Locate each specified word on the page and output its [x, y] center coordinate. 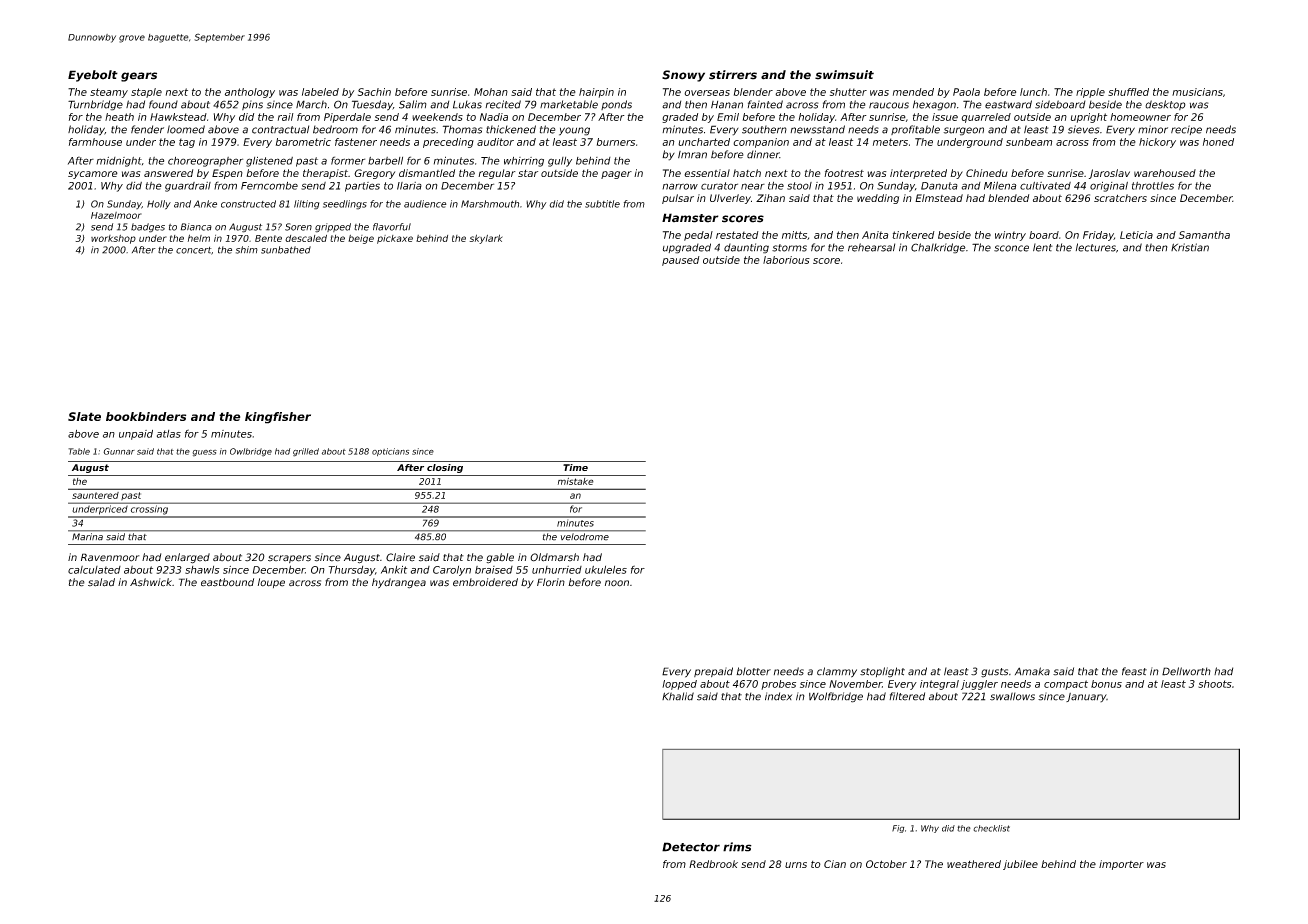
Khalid [678, 696]
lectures [1096, 247]
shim [247, 250]
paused [681, 261]
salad [101, 582]
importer [1121, 865]
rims [737, 847]
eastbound [227, 582]
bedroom [335, 129]
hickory [1157, 143]
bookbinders [146, 416]
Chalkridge [938, 248]
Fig [898, 829]
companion [761, 143]
